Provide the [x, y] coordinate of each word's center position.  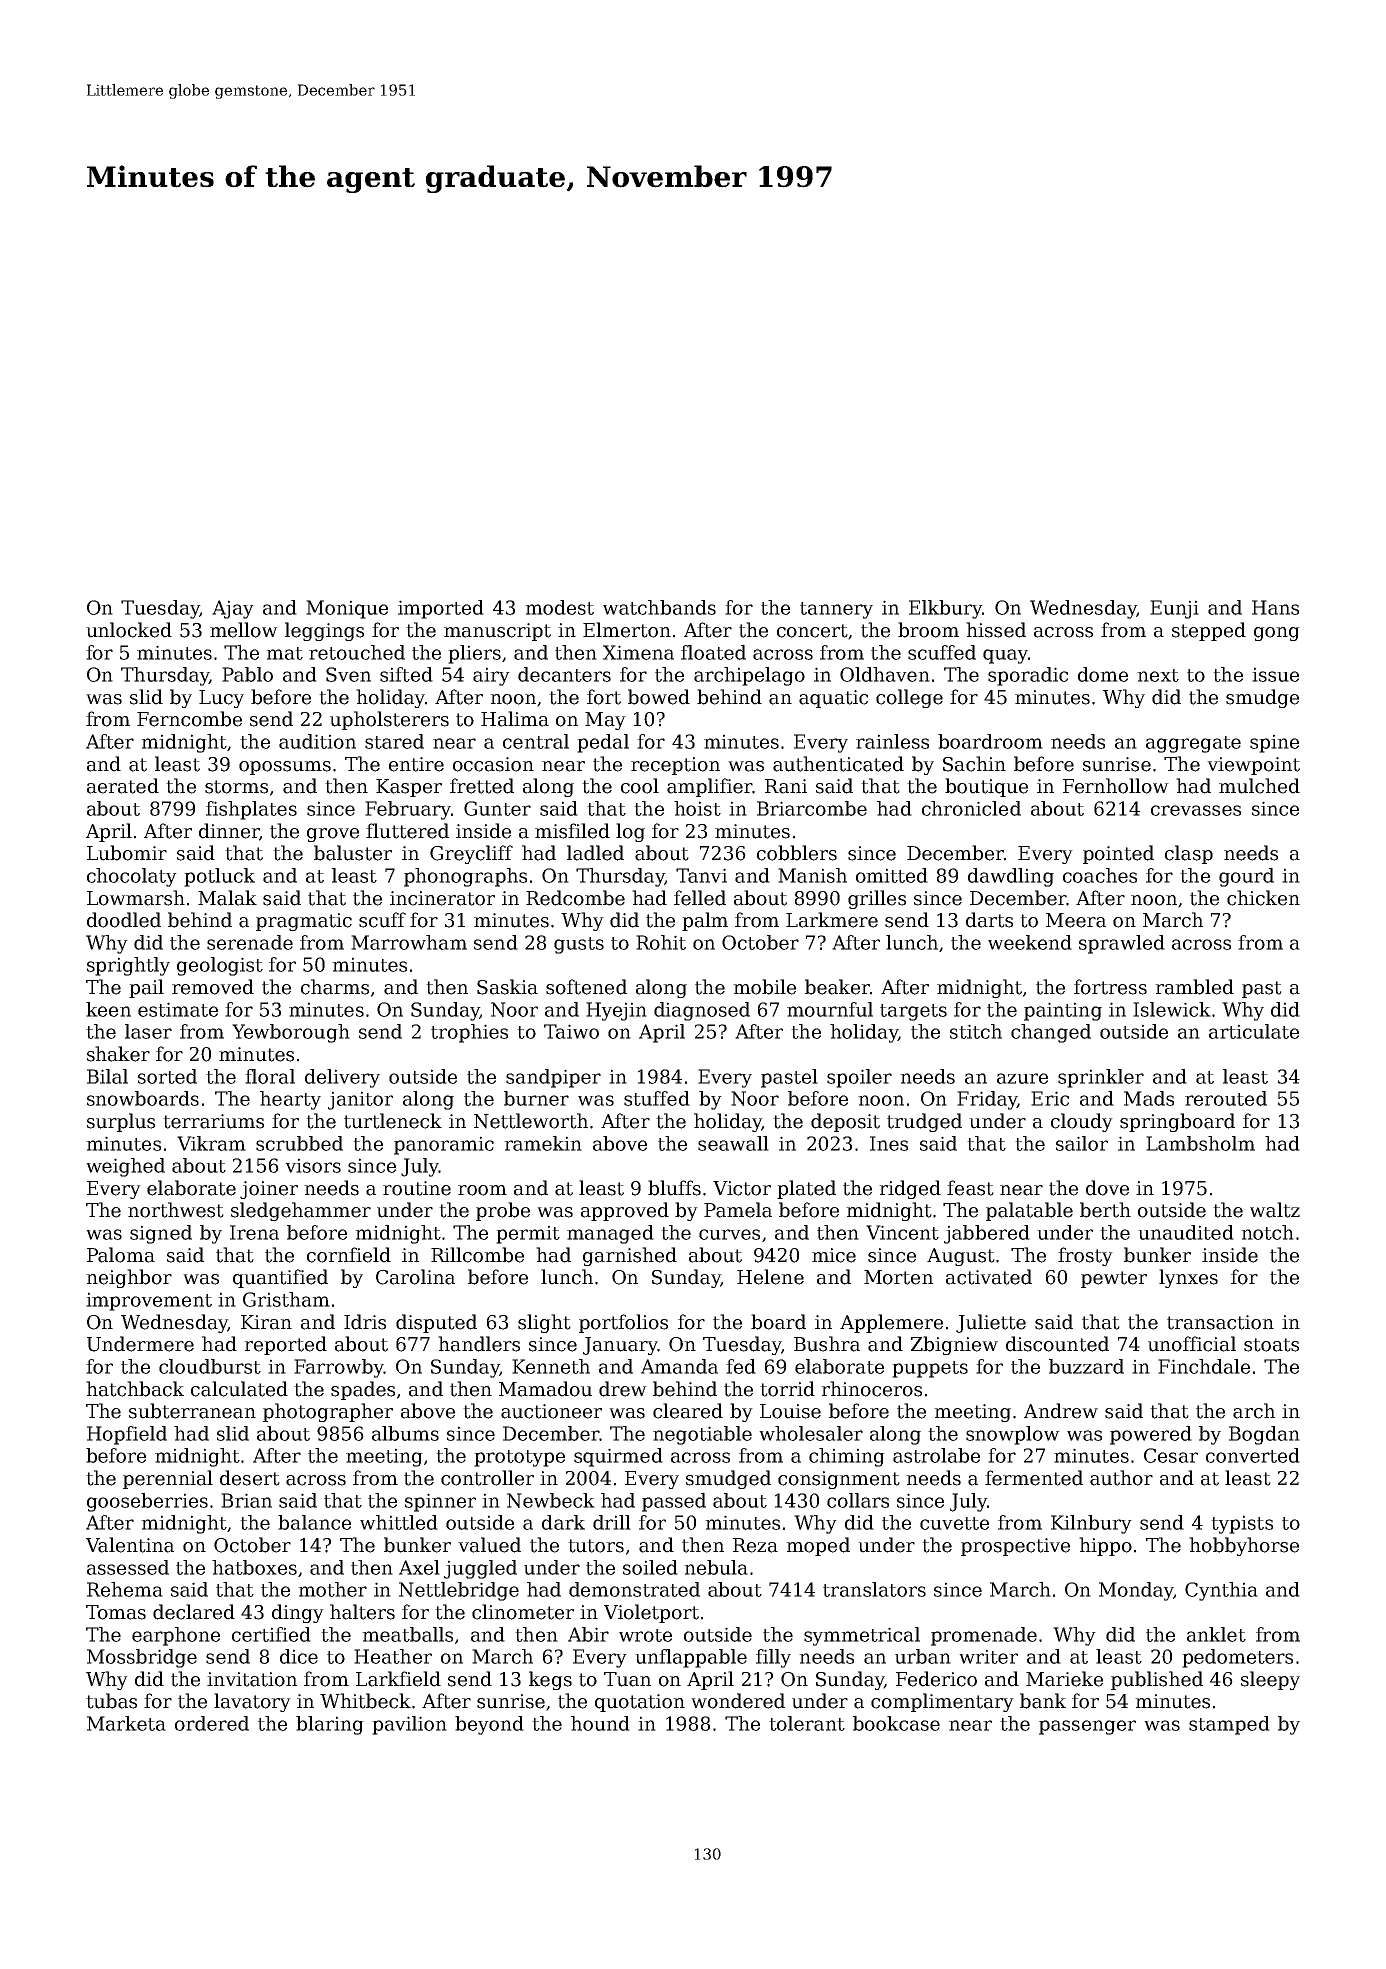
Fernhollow [1116, 786]
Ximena [638, 652]
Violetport [651, 1613]
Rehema [125, 1589]
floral [270, 1076]
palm [705, 921]
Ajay [233, 609]
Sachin [974, 764]
